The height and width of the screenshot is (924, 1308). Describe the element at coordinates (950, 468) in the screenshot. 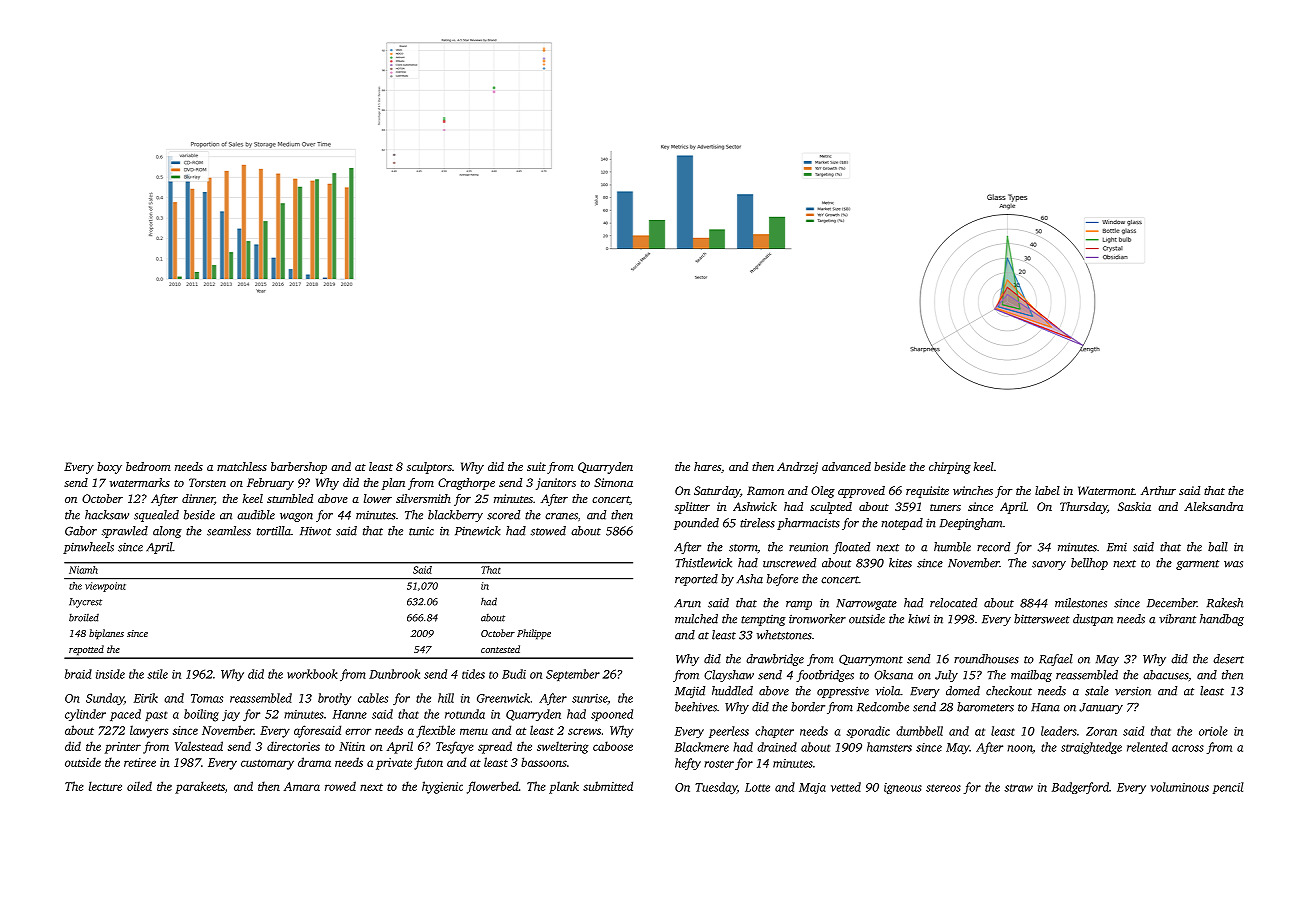

I see `chirping` at that location.
